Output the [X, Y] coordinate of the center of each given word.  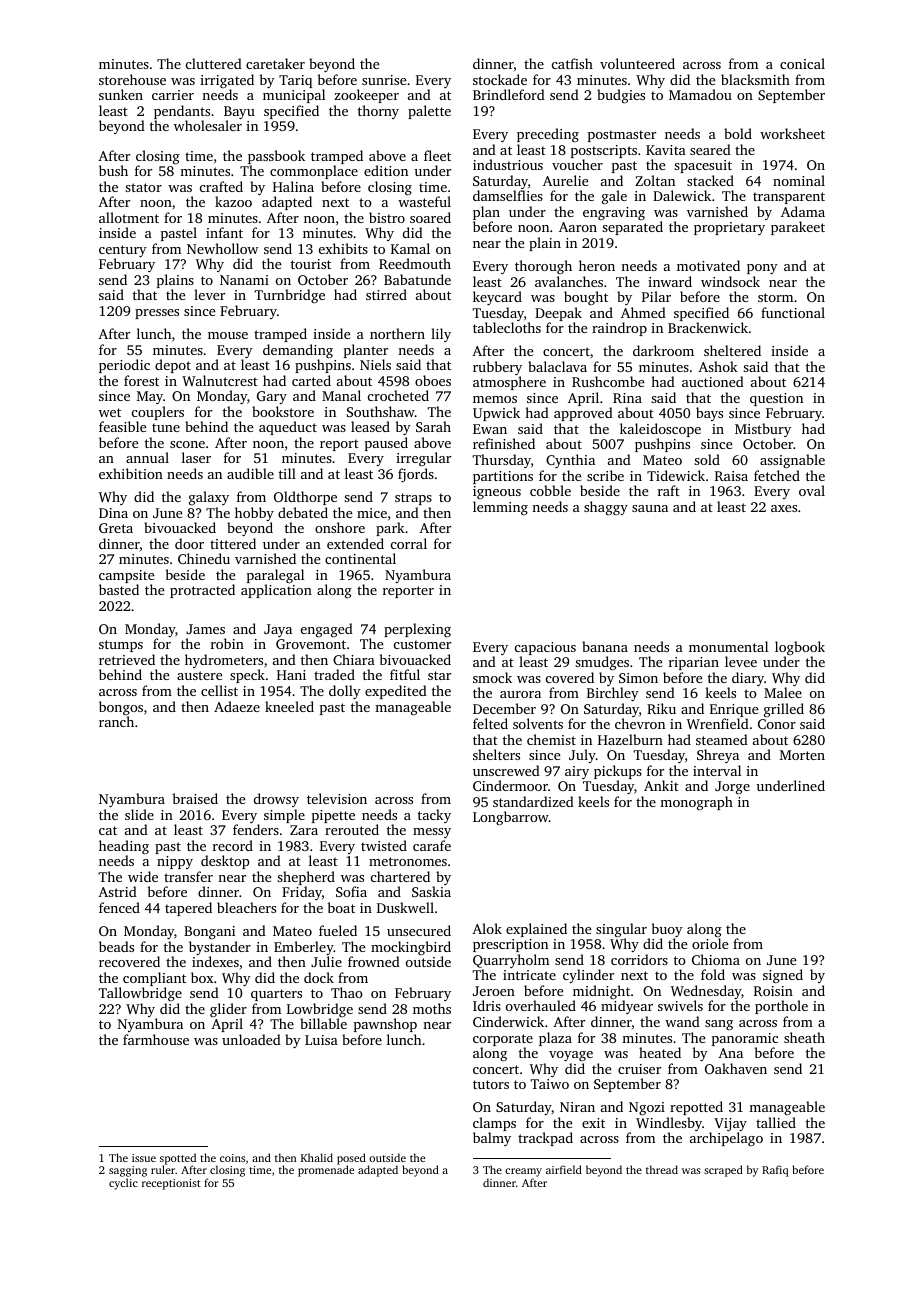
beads [116, 946]
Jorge [732, 788]
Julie [326, 961]
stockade [500, 79]
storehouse [132, 79]
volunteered [637, 63]
